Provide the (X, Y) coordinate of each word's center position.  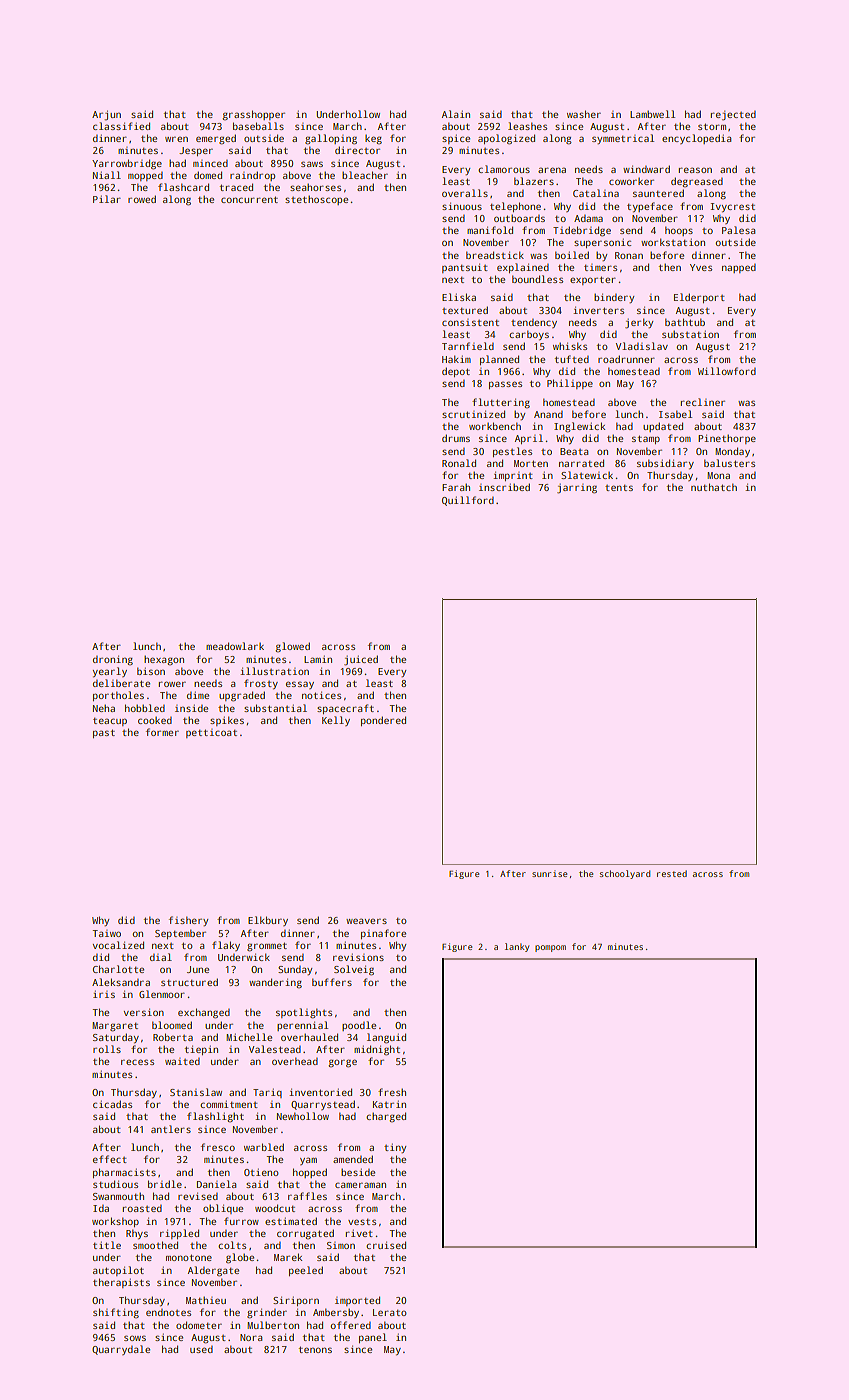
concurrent (249, 199)
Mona (718, 475)
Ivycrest (733, 208)
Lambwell (652, 114)
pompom (550, 948)
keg (373, 140)
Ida (101, 1208)
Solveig (354, 970)
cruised (386, 1245)
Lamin (318, 659)
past (104, 733)
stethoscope (316, 200)
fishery (188, 921)
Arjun (106, 115)
